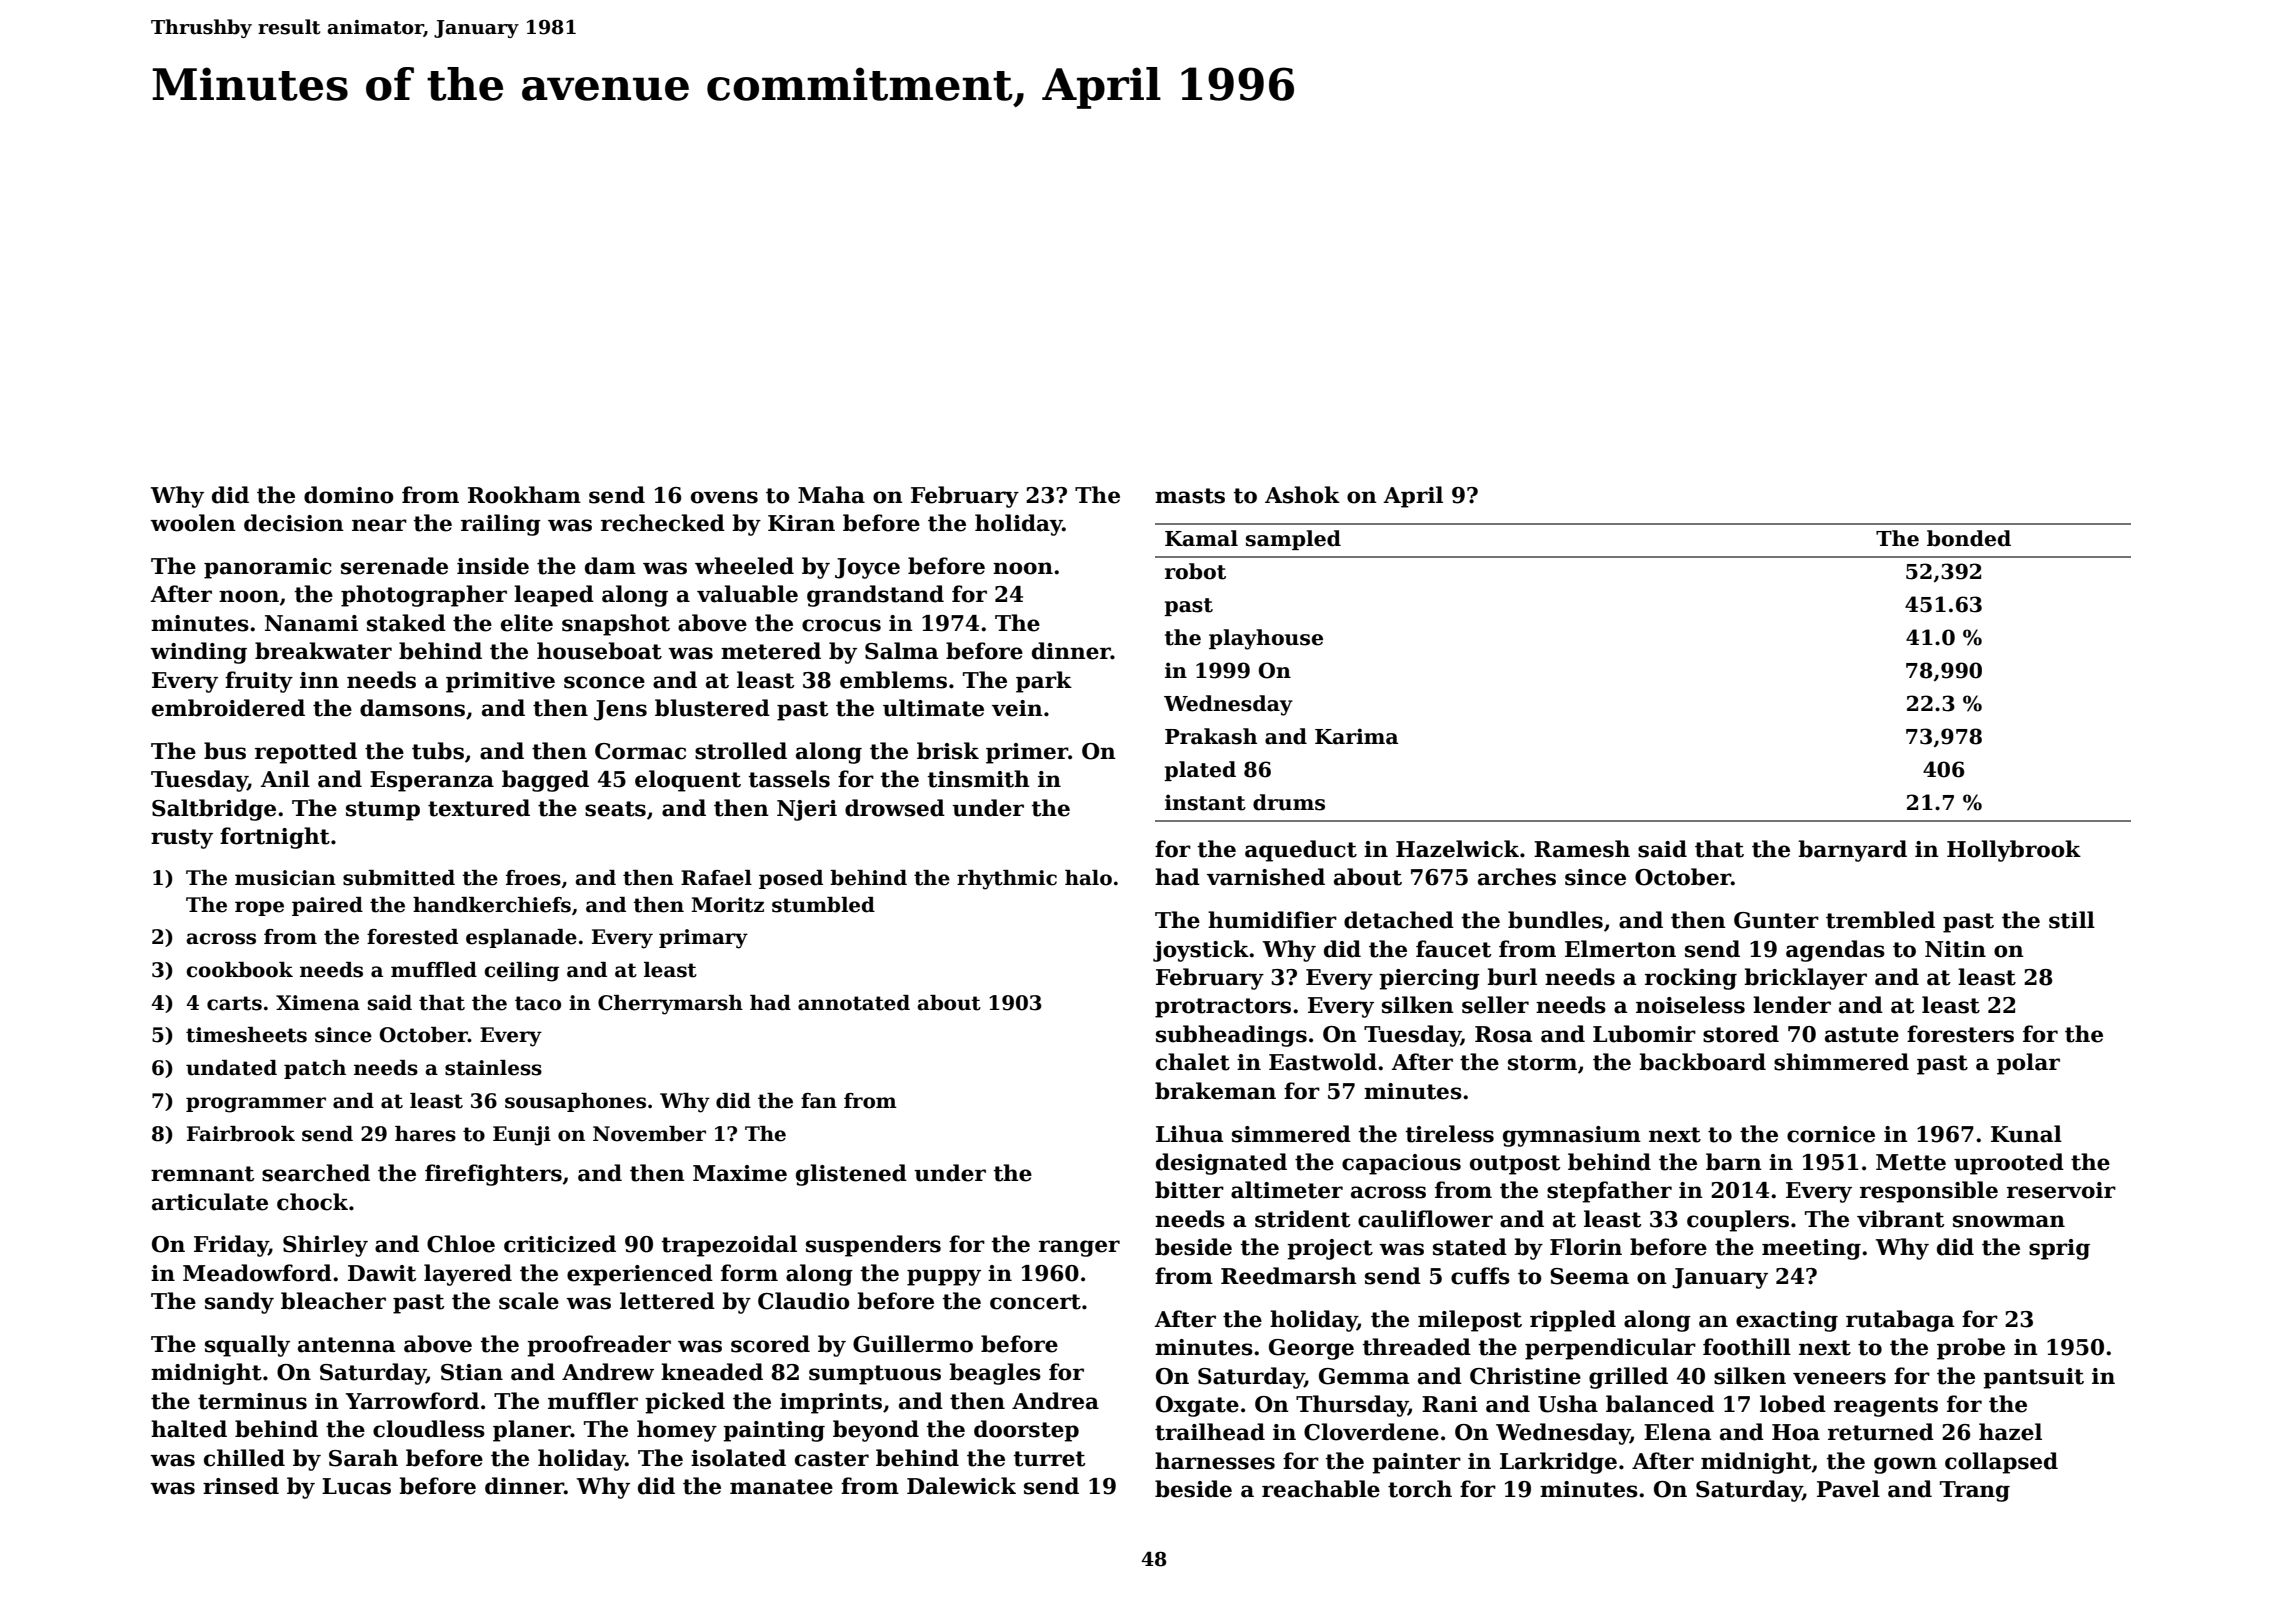 Image resolution: width=2282 pixels, height=1614 pixels. I want to click on vein, so click(1017, 708).
